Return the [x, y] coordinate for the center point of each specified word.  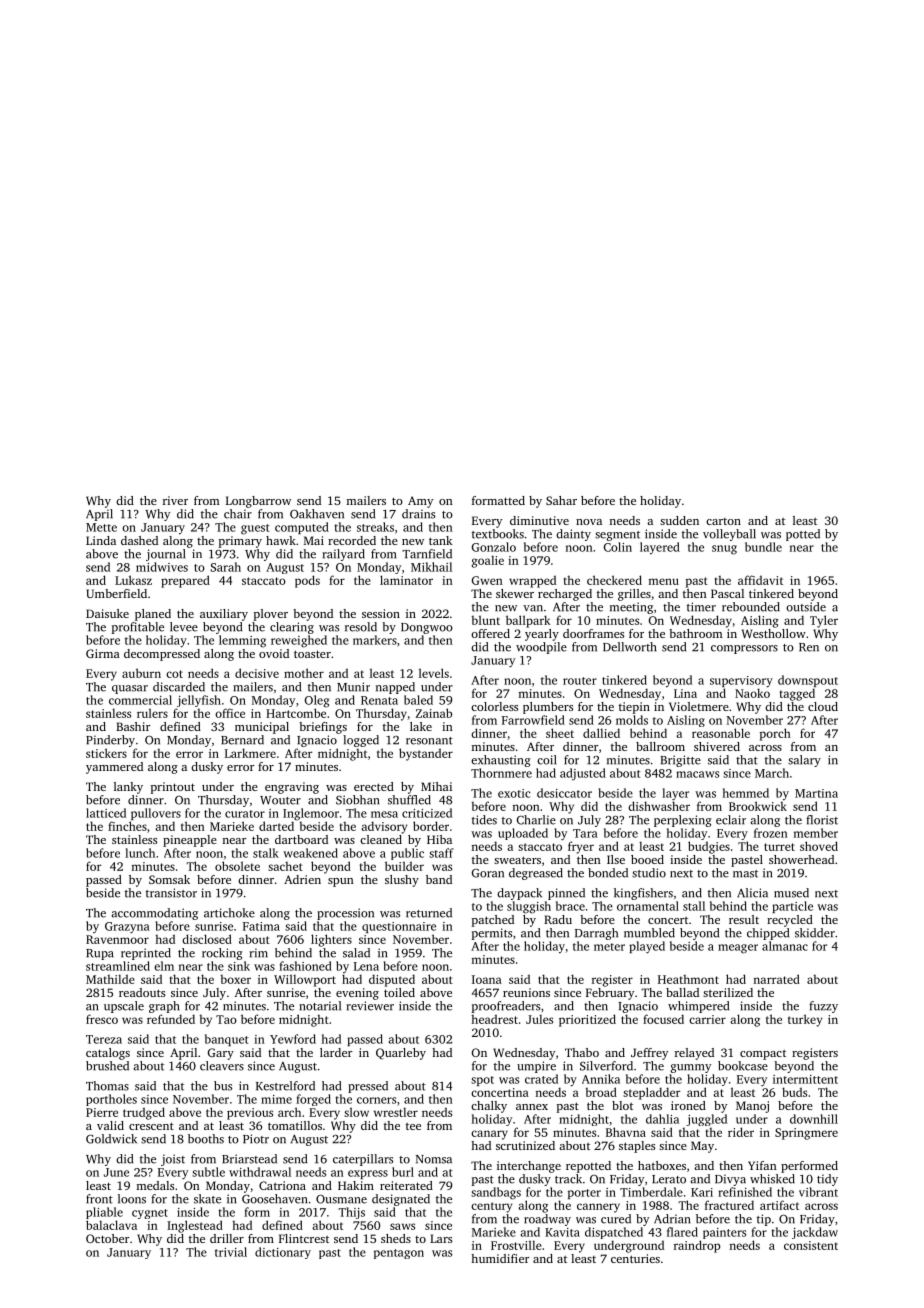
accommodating [154, 914]
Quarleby [401, 1054]
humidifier [500, 1258]
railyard [343, 555]
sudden [679, 520]
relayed [694, 1054]
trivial [231, 1252]
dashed [139, 540]
